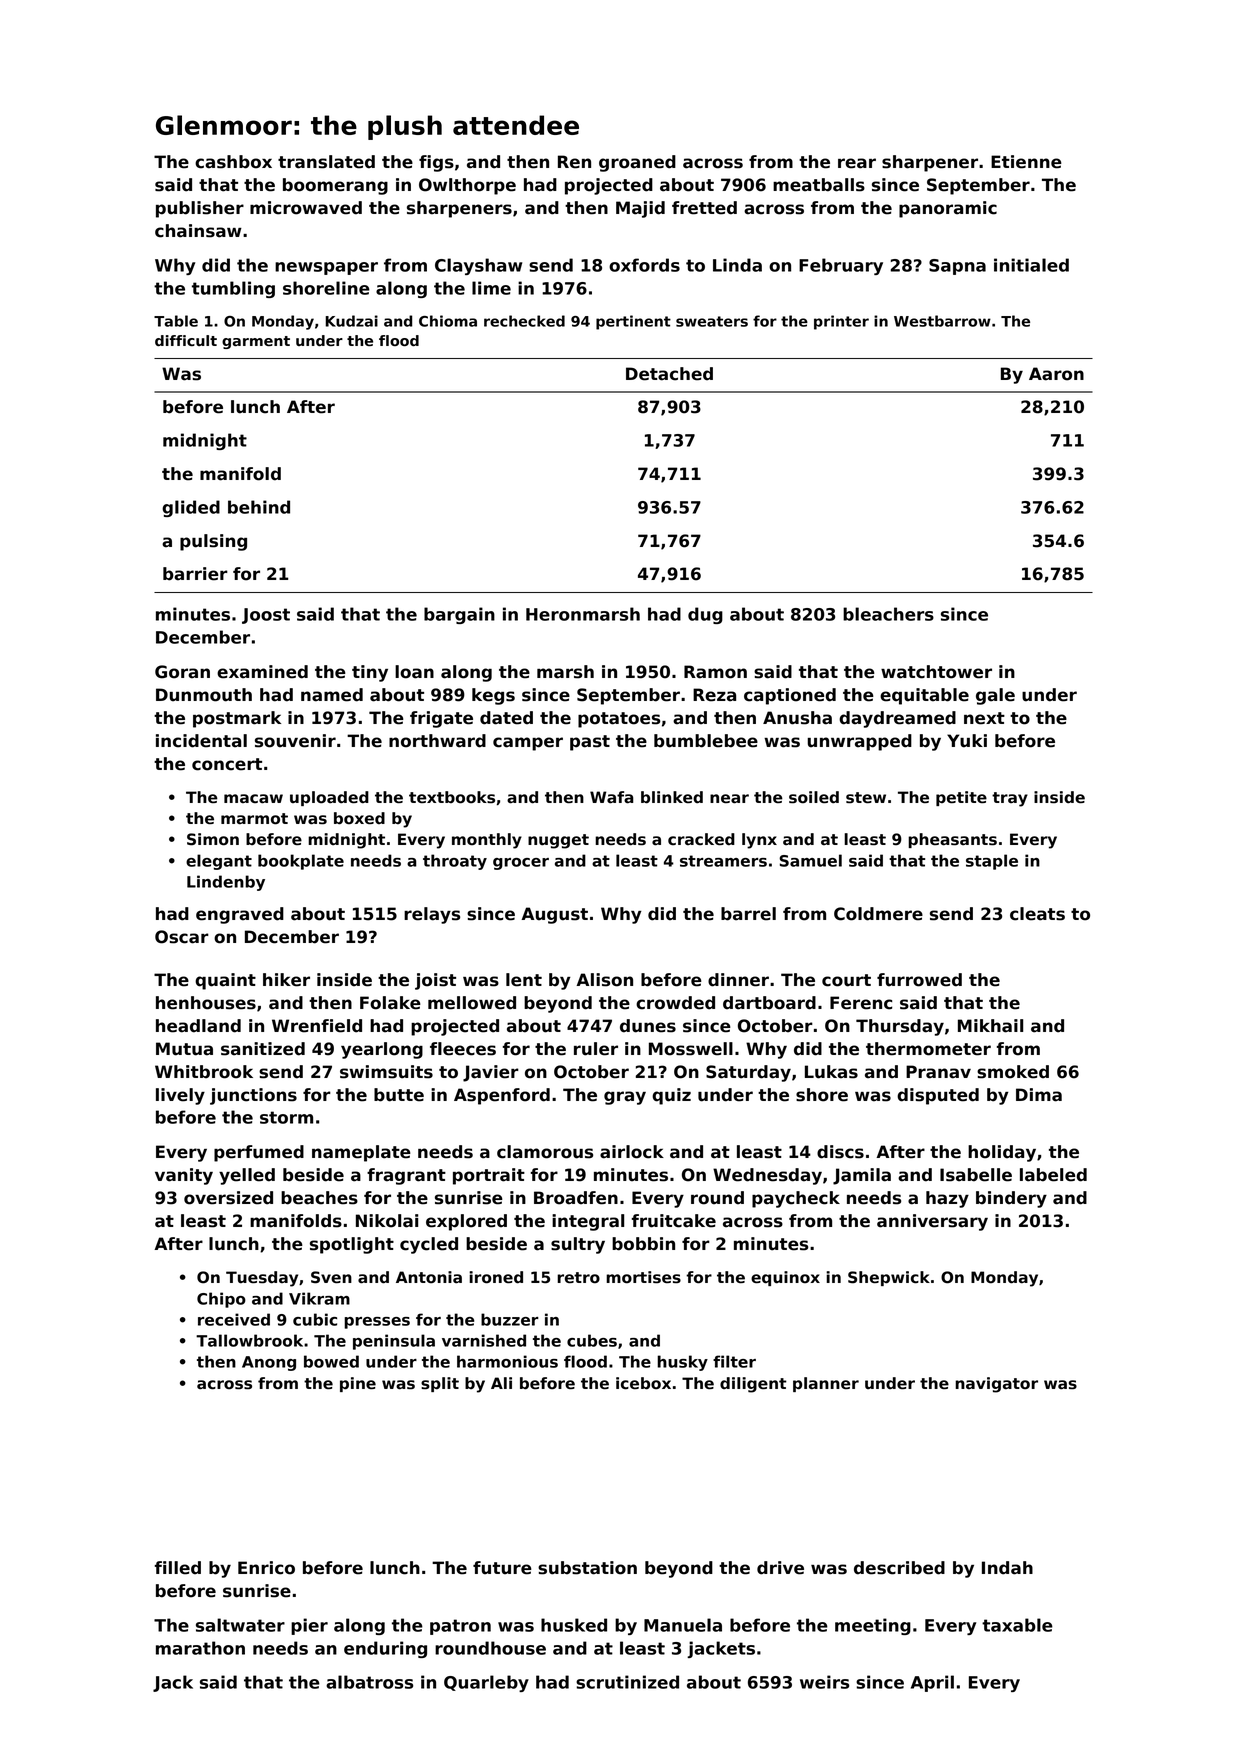 This page has height=1764, width=1247. I want to click on Shepwick, so click(889, 1278).
